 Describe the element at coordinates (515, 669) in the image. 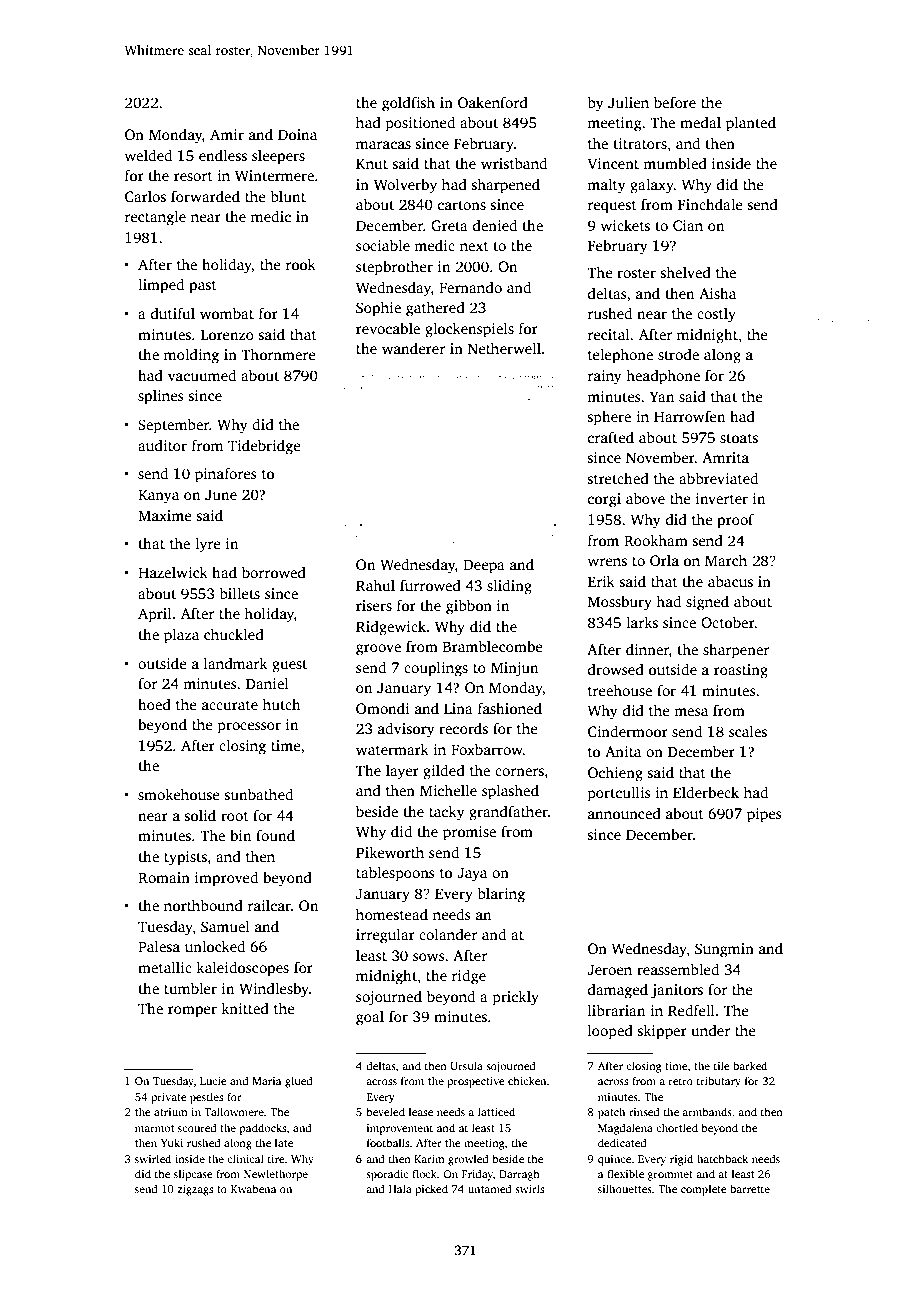

I see `Minjun` at that location.
